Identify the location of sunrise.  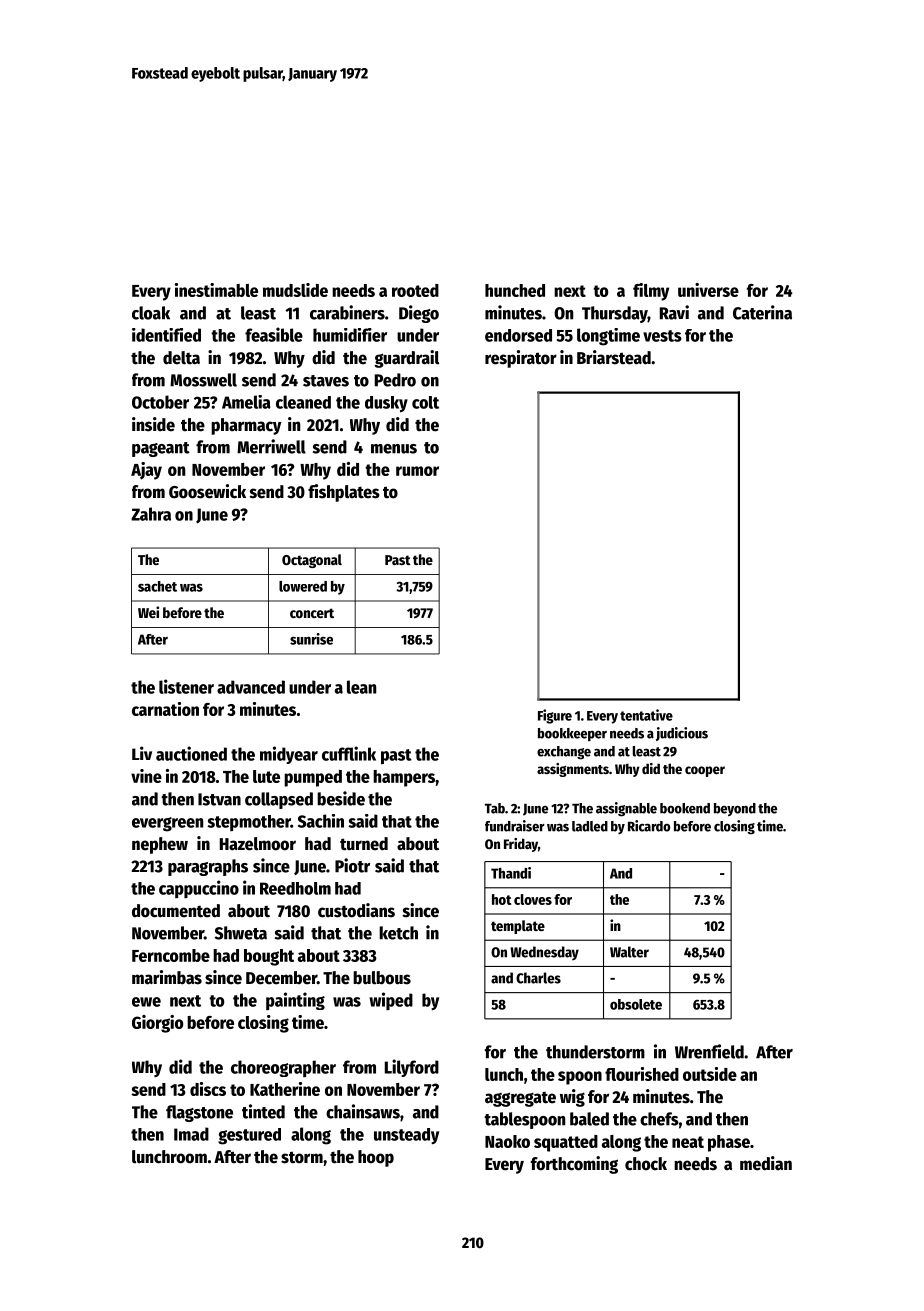
(311, 639).
